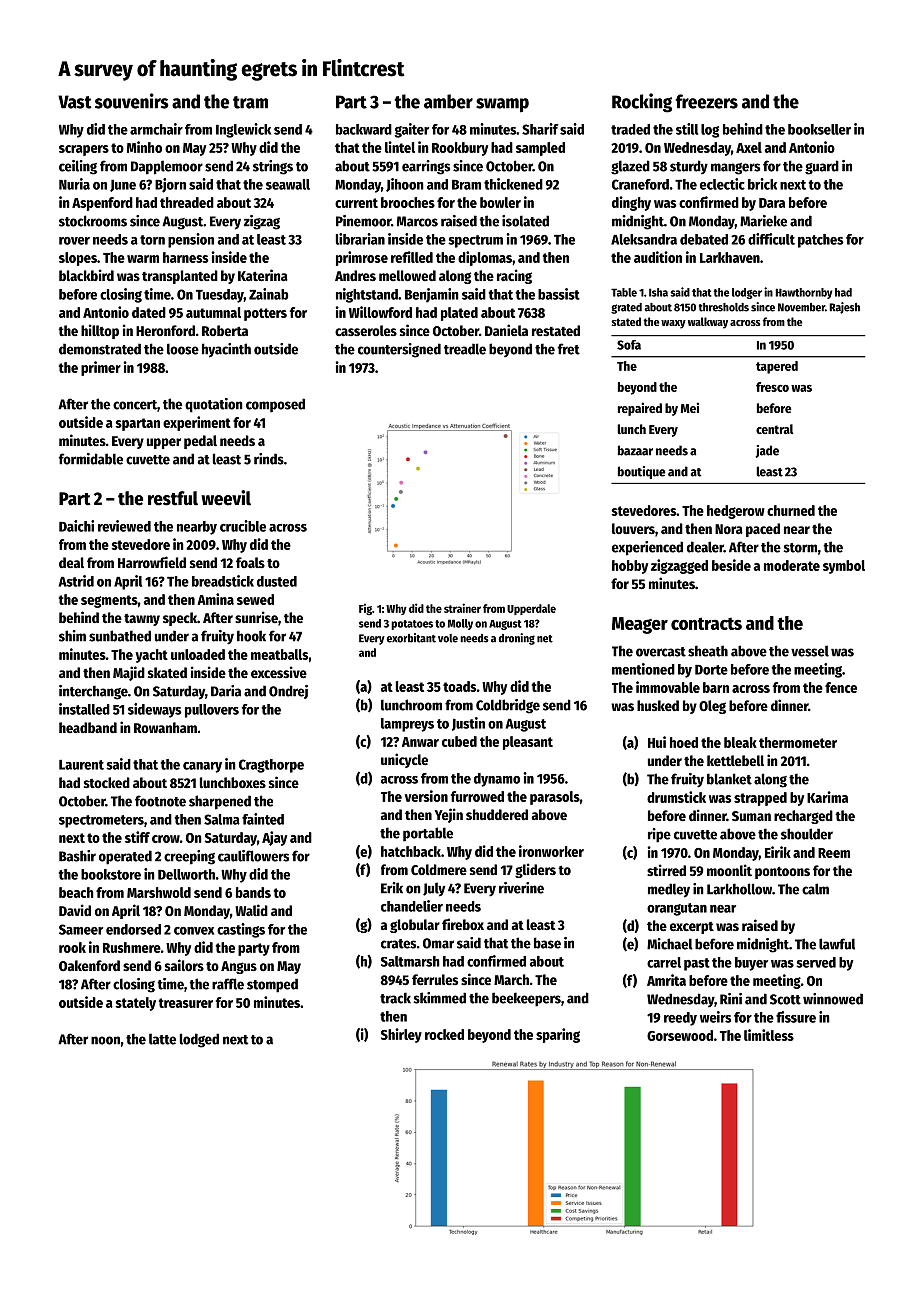 The width and height of the screenshot is (924, 1308). Describe the element at coordinates (142, 620) in the screenshot. I see `tawny` at that location.
